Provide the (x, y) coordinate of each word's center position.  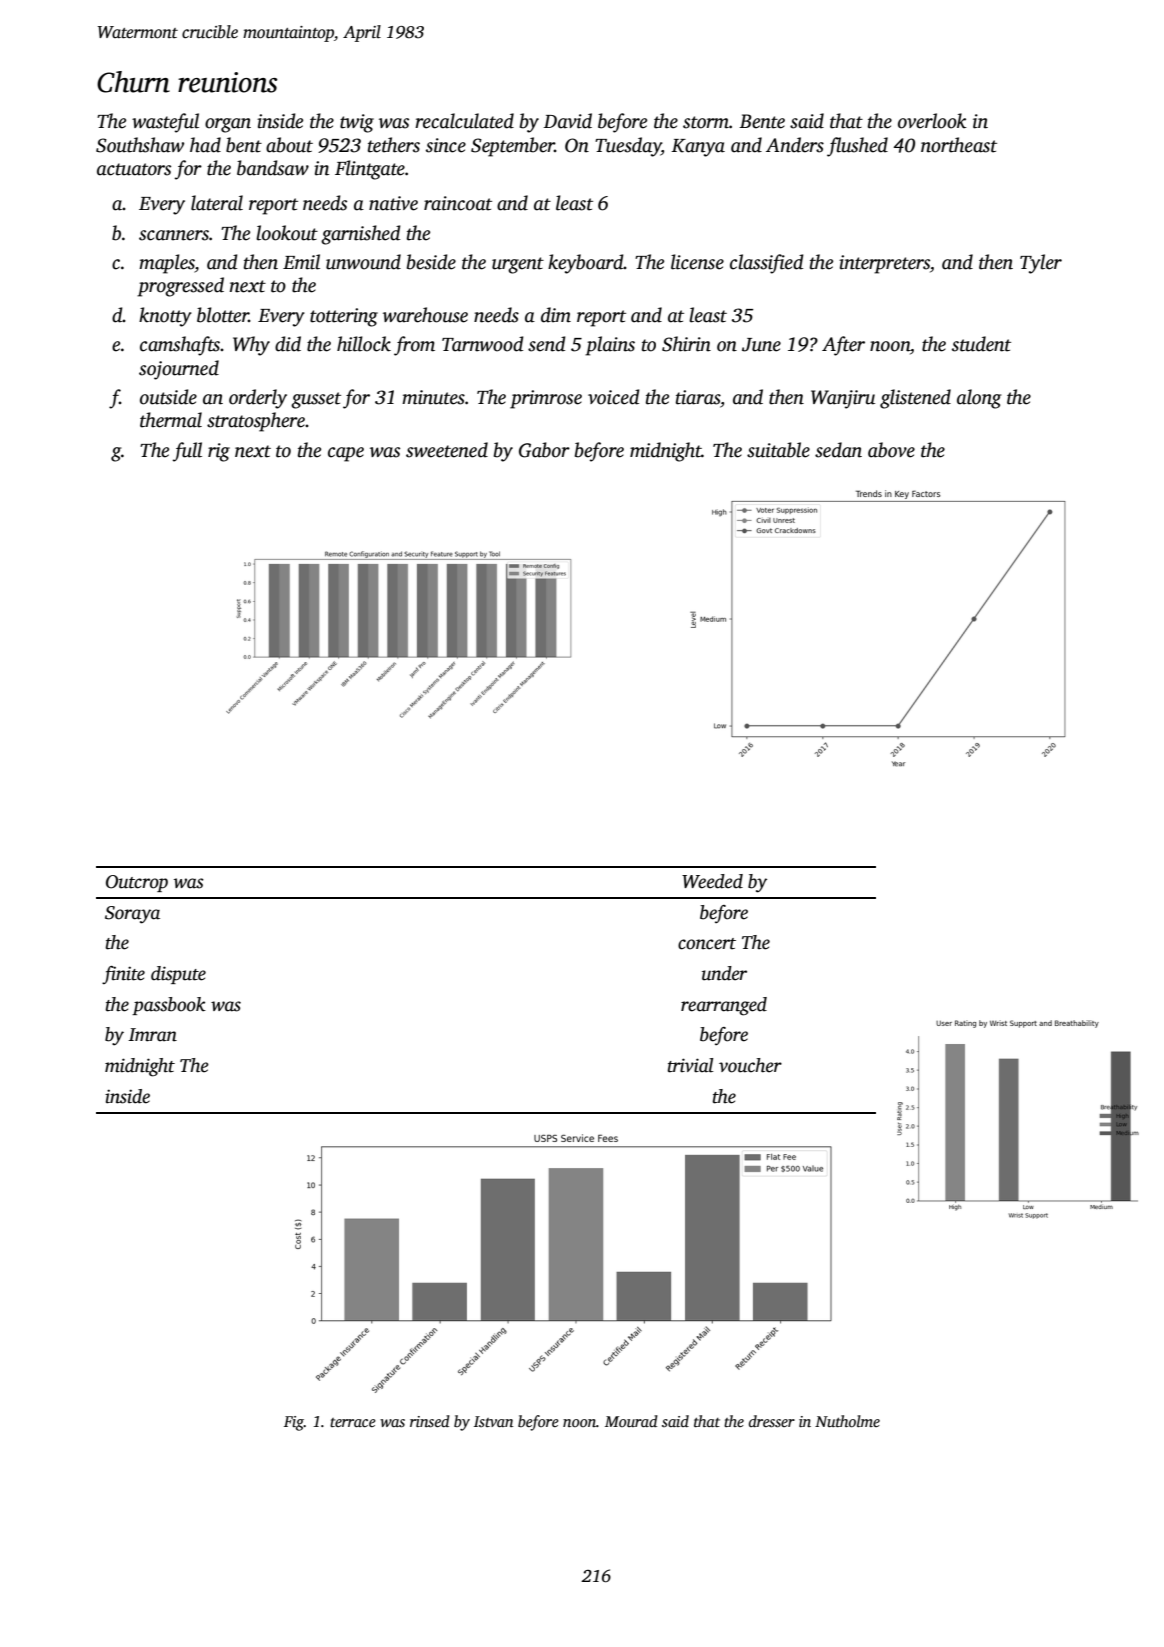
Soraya (132, 915)
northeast (959, 145)
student (981, 344)
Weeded (712, 881)
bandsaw (273, 168)
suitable (778, 450)
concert (707, 944)
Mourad (631, 1421)
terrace (353, 1422)
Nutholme (847, 1421)
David (567, 121)
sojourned (179, 370)
